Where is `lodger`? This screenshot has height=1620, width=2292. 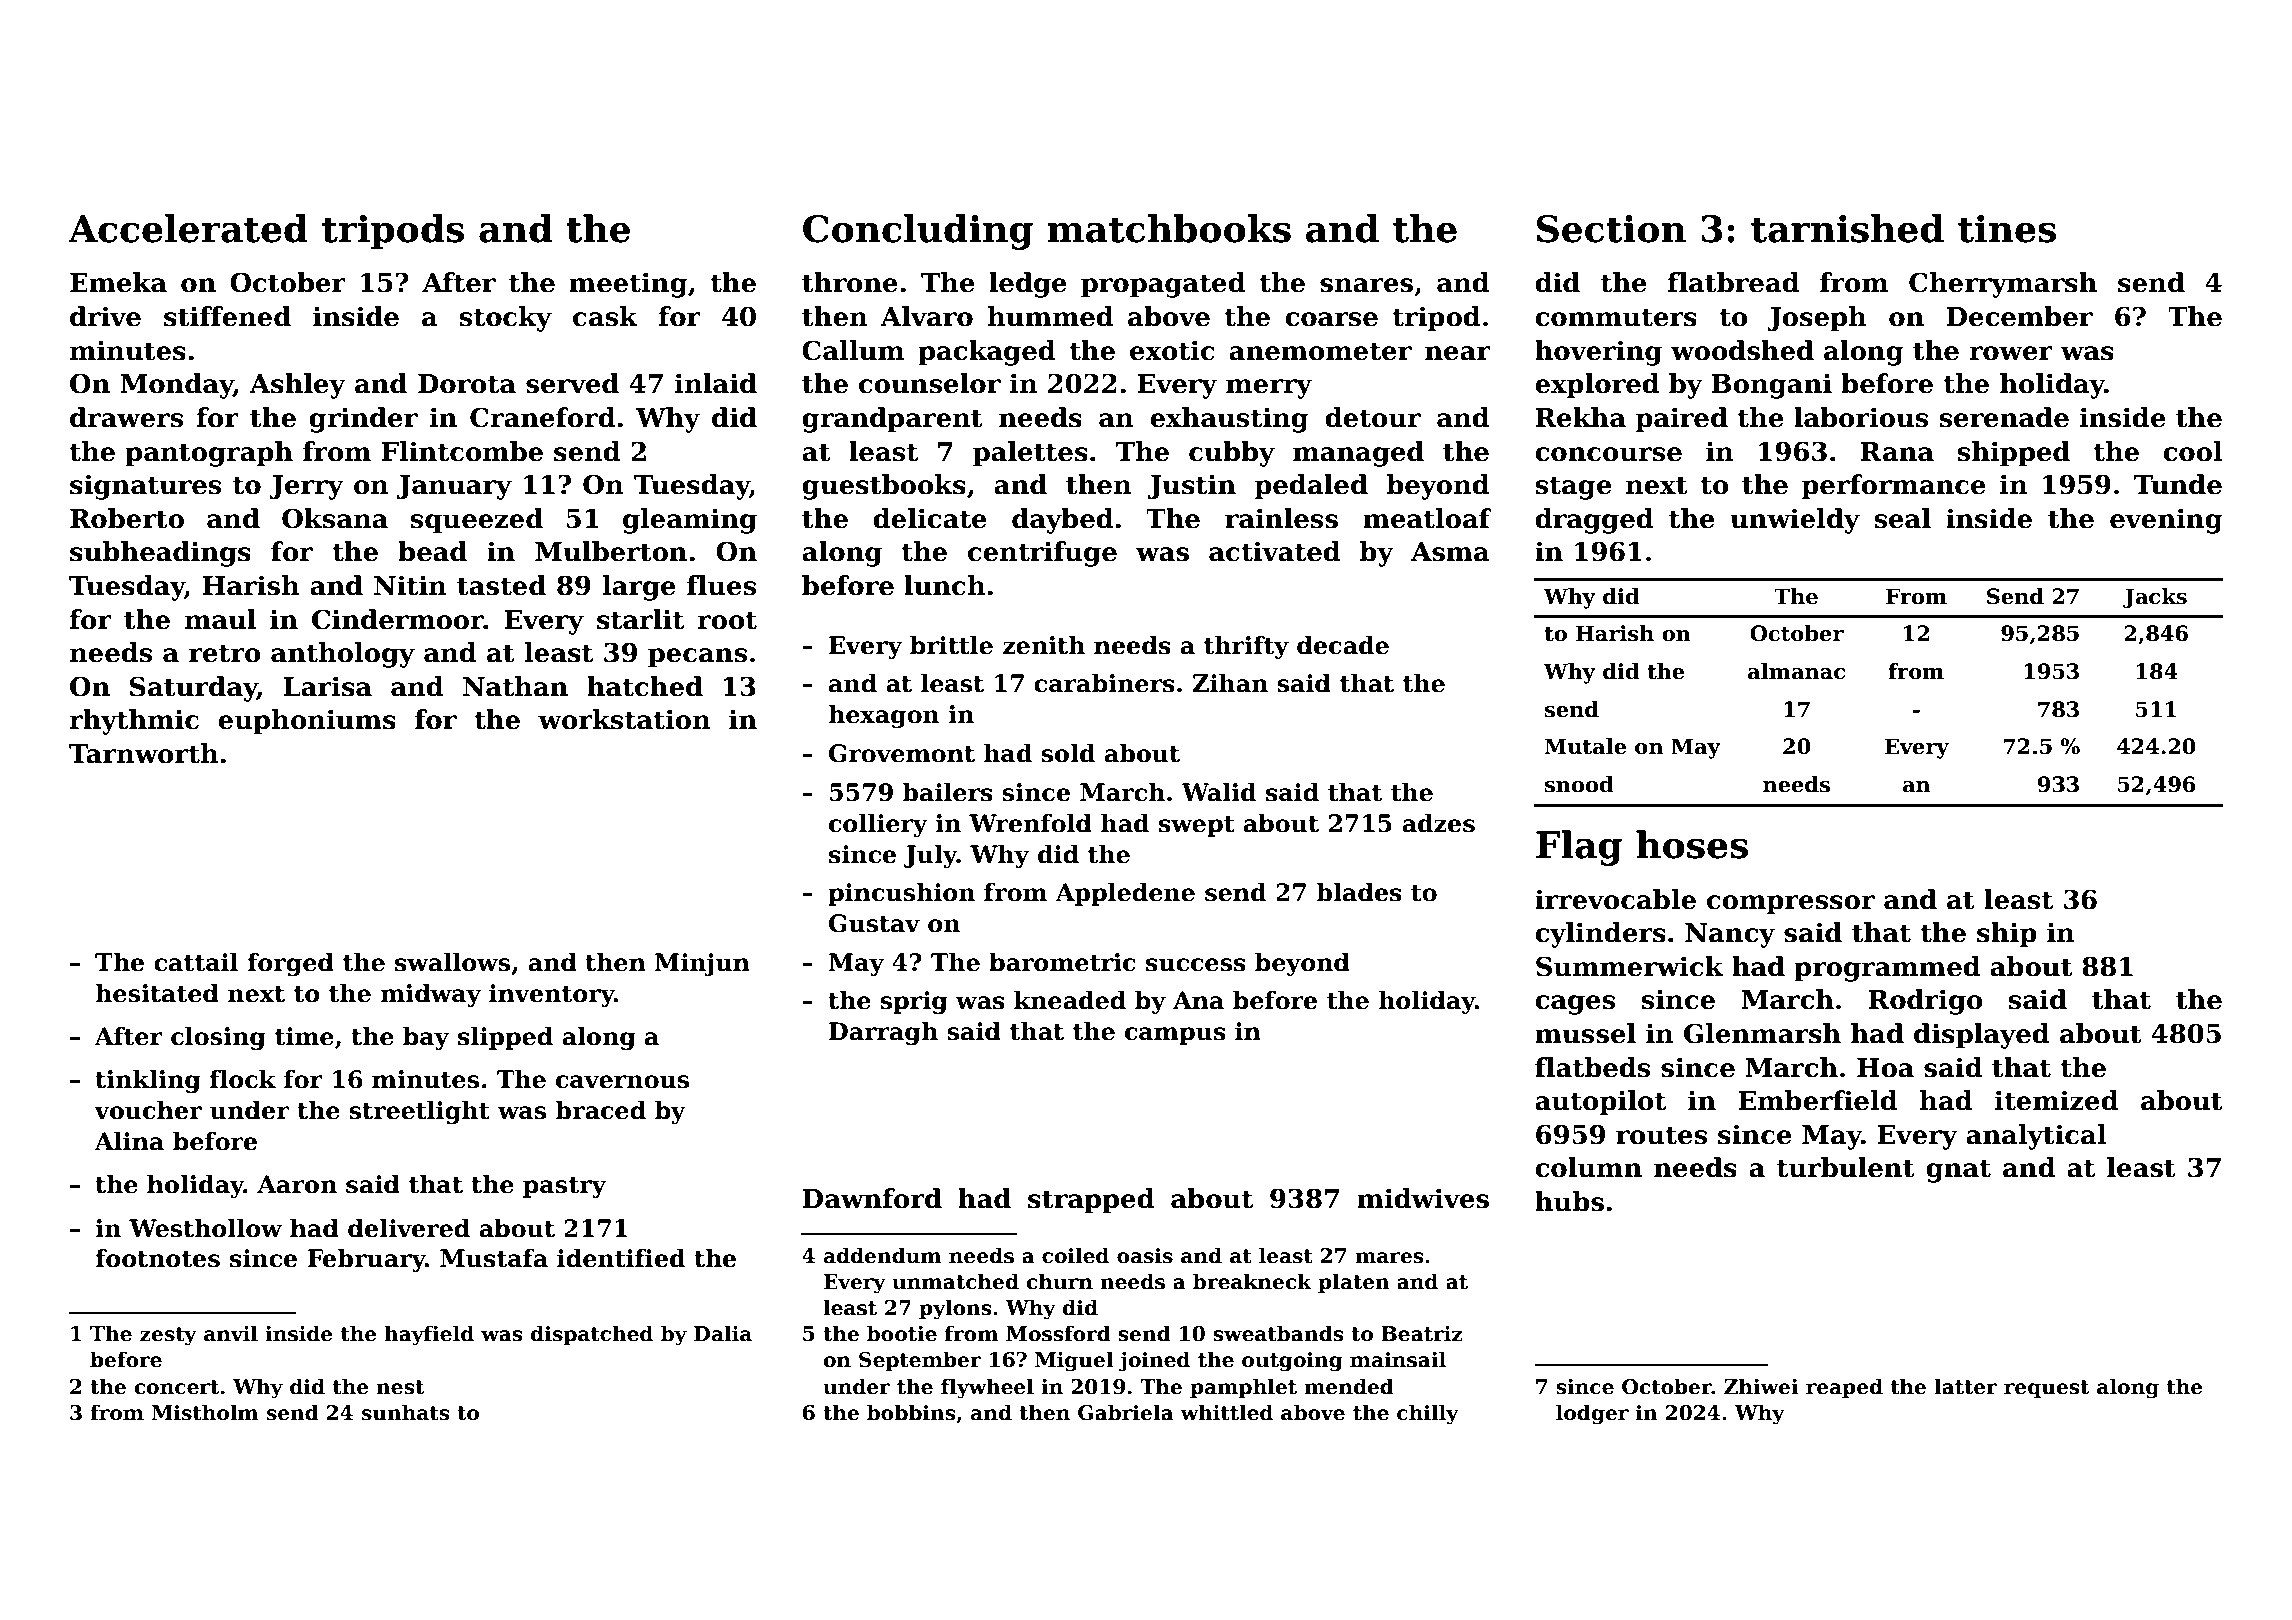
lodger is located at coordinates (1592, 1414).
